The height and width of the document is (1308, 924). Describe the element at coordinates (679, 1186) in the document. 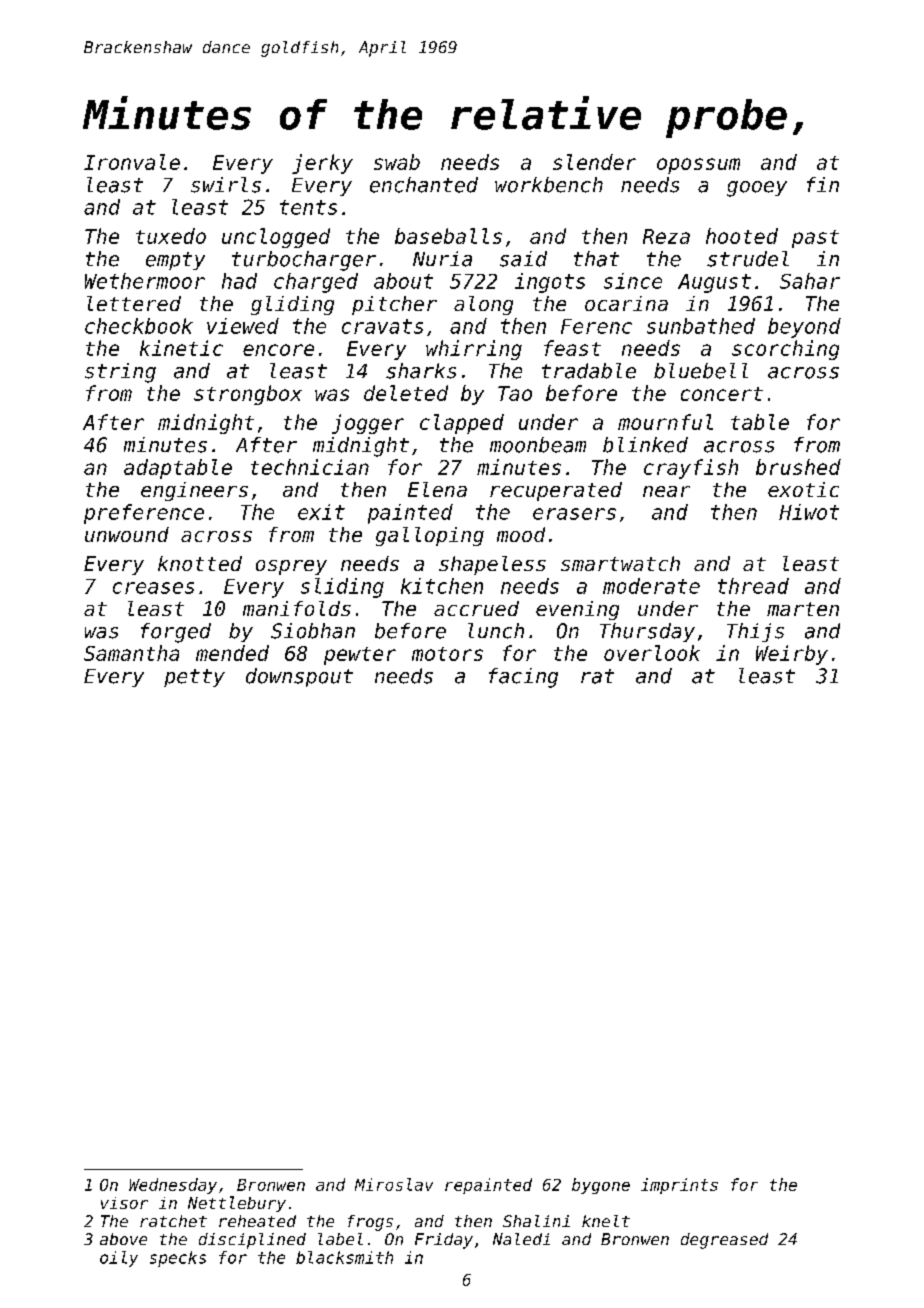

I see `imprints` at that location.
